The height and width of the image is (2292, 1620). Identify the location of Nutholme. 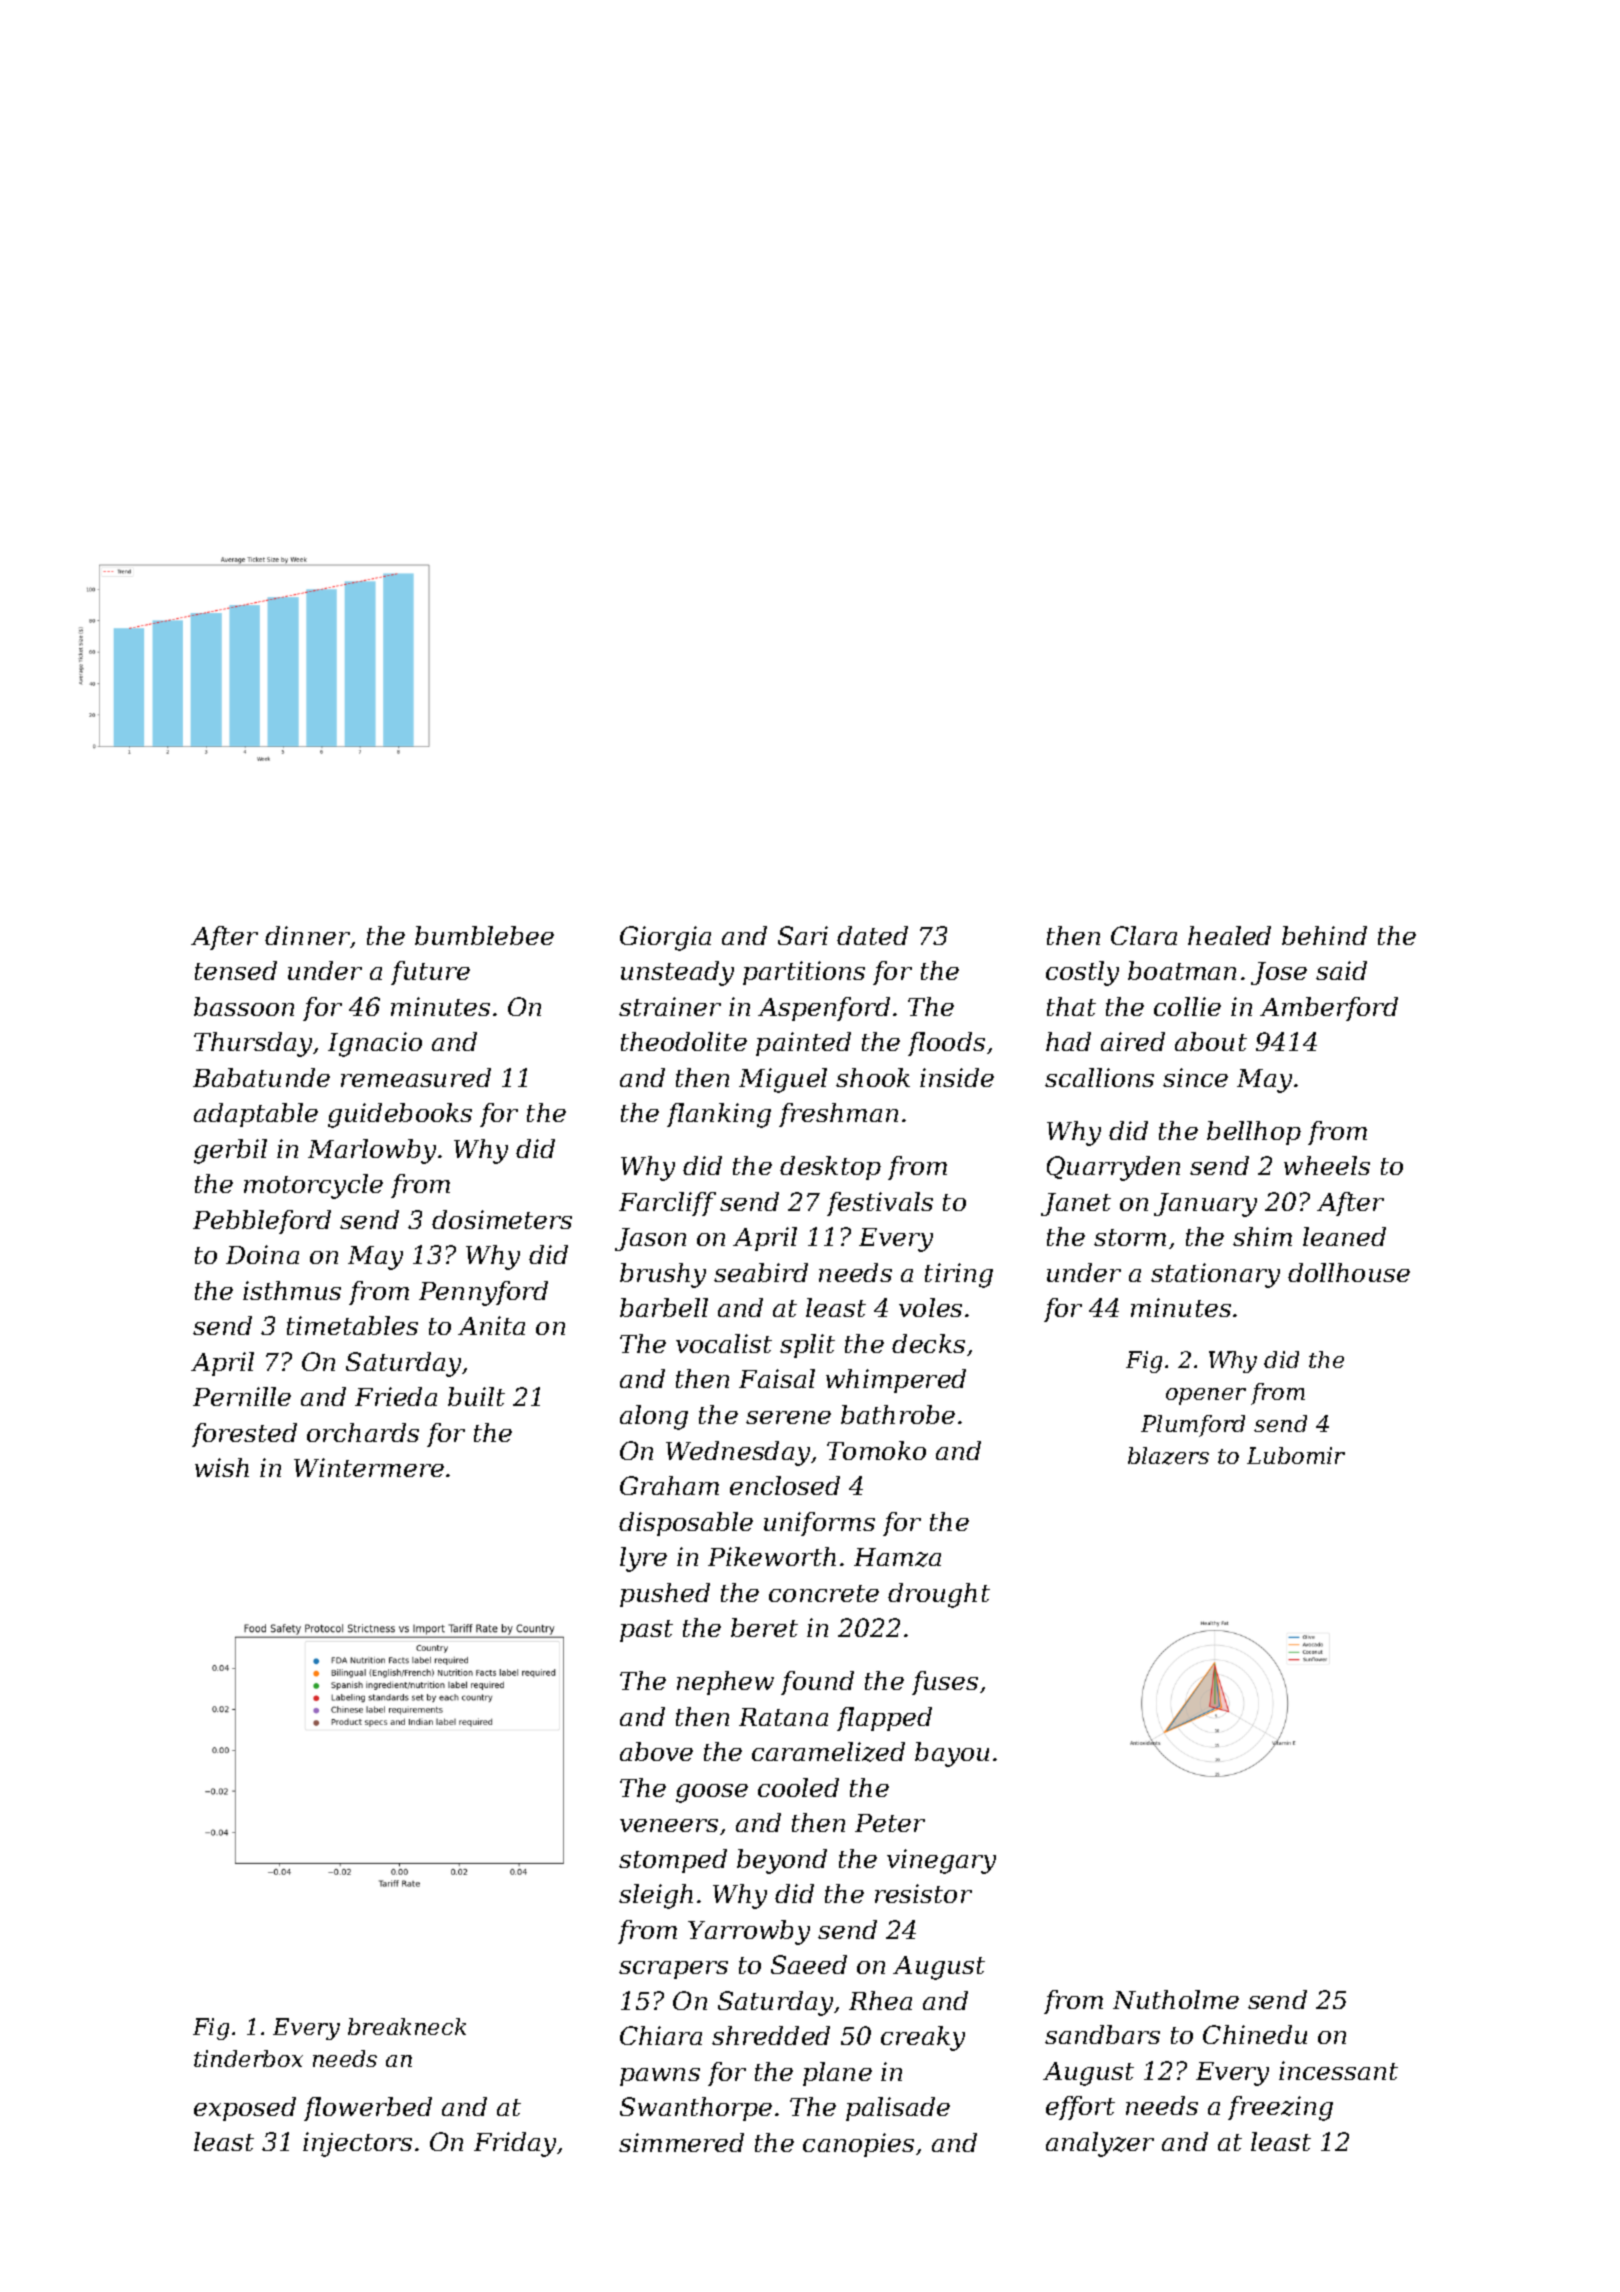
(1176, 1999).
